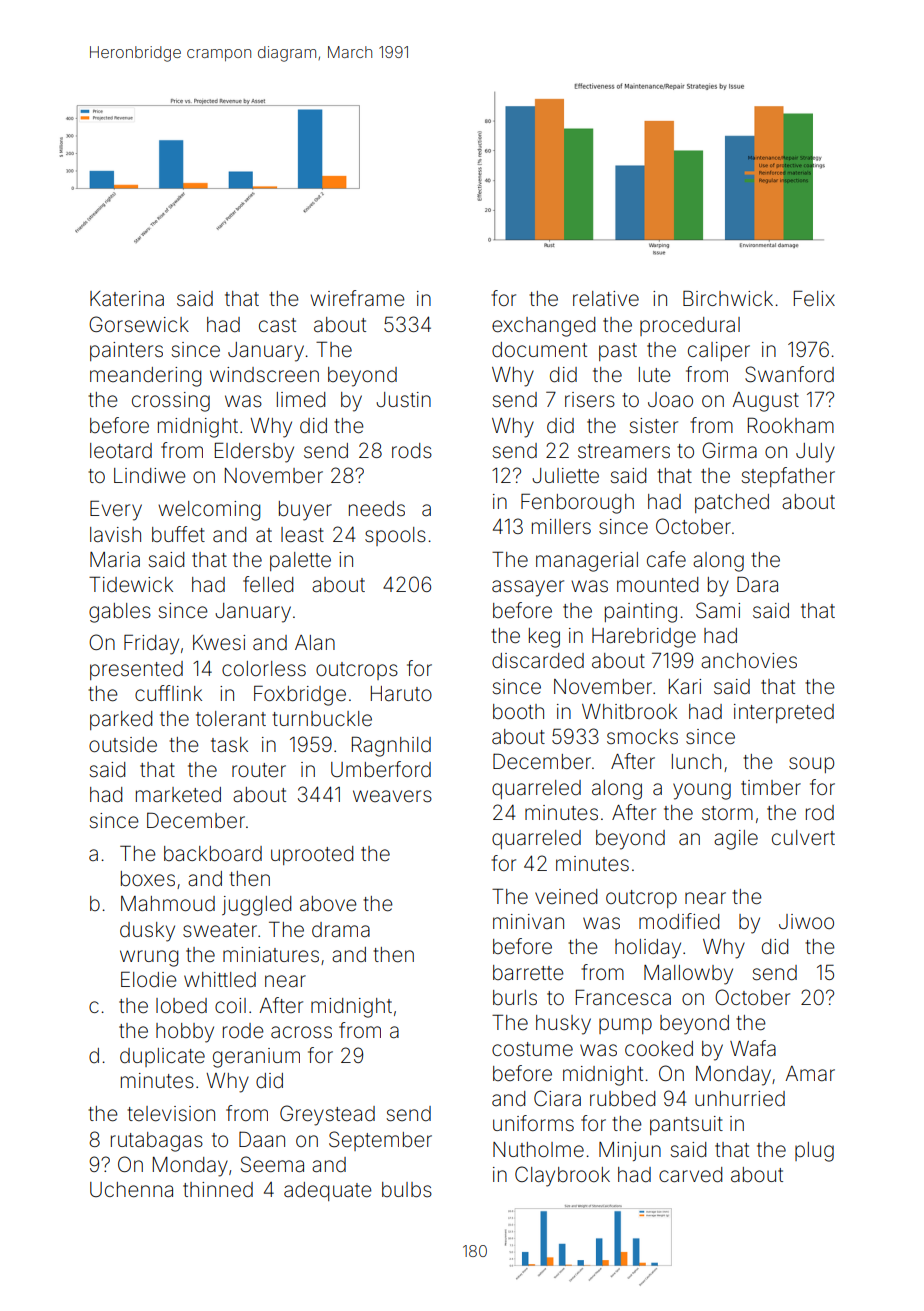  I want to click on bulbs, so click(407, 1189).
